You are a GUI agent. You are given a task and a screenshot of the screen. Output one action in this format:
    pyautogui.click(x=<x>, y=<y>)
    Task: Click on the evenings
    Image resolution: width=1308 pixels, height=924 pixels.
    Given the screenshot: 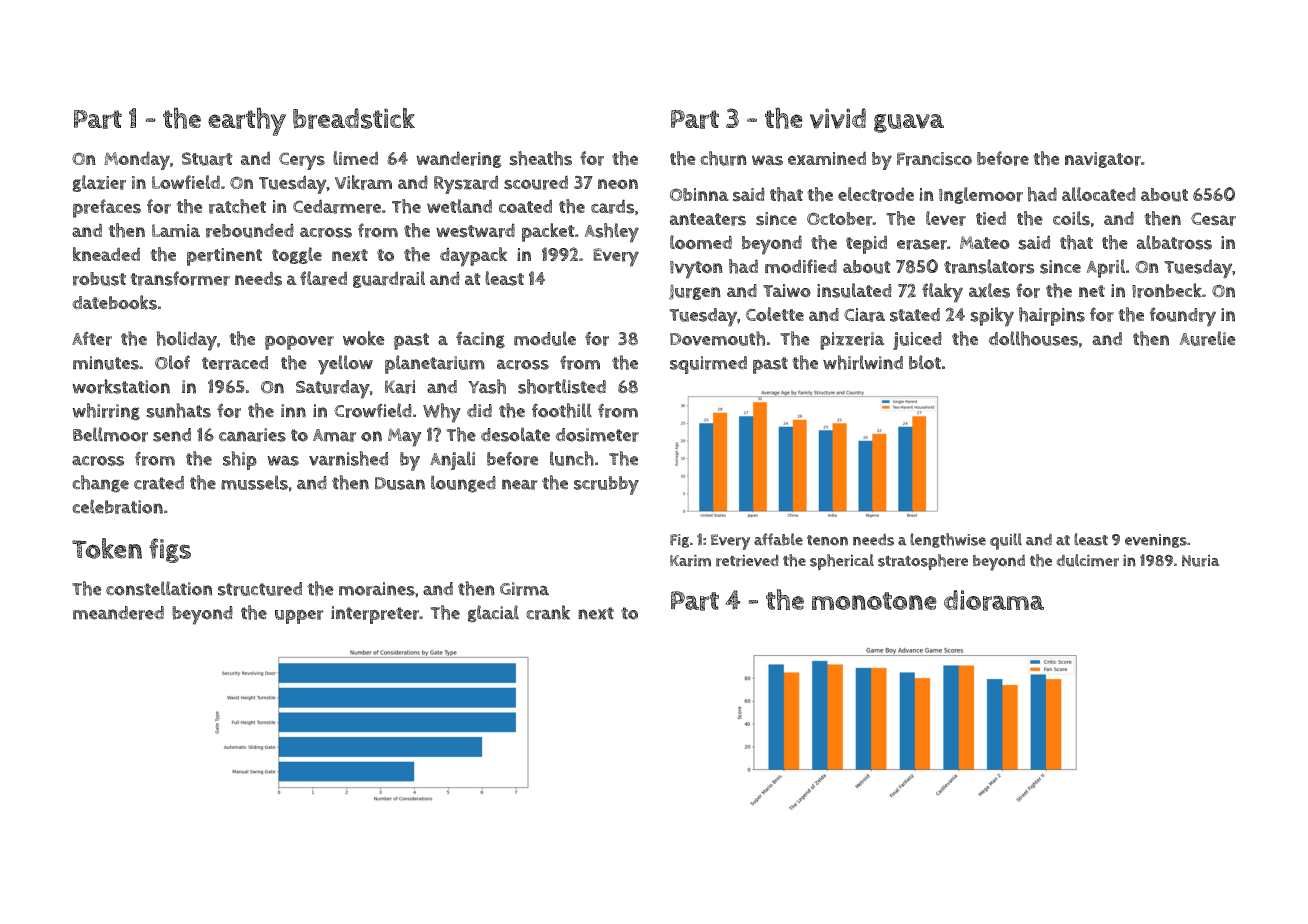 What is the action you would take?
    pyautogui.click(x=1156, y=541)
